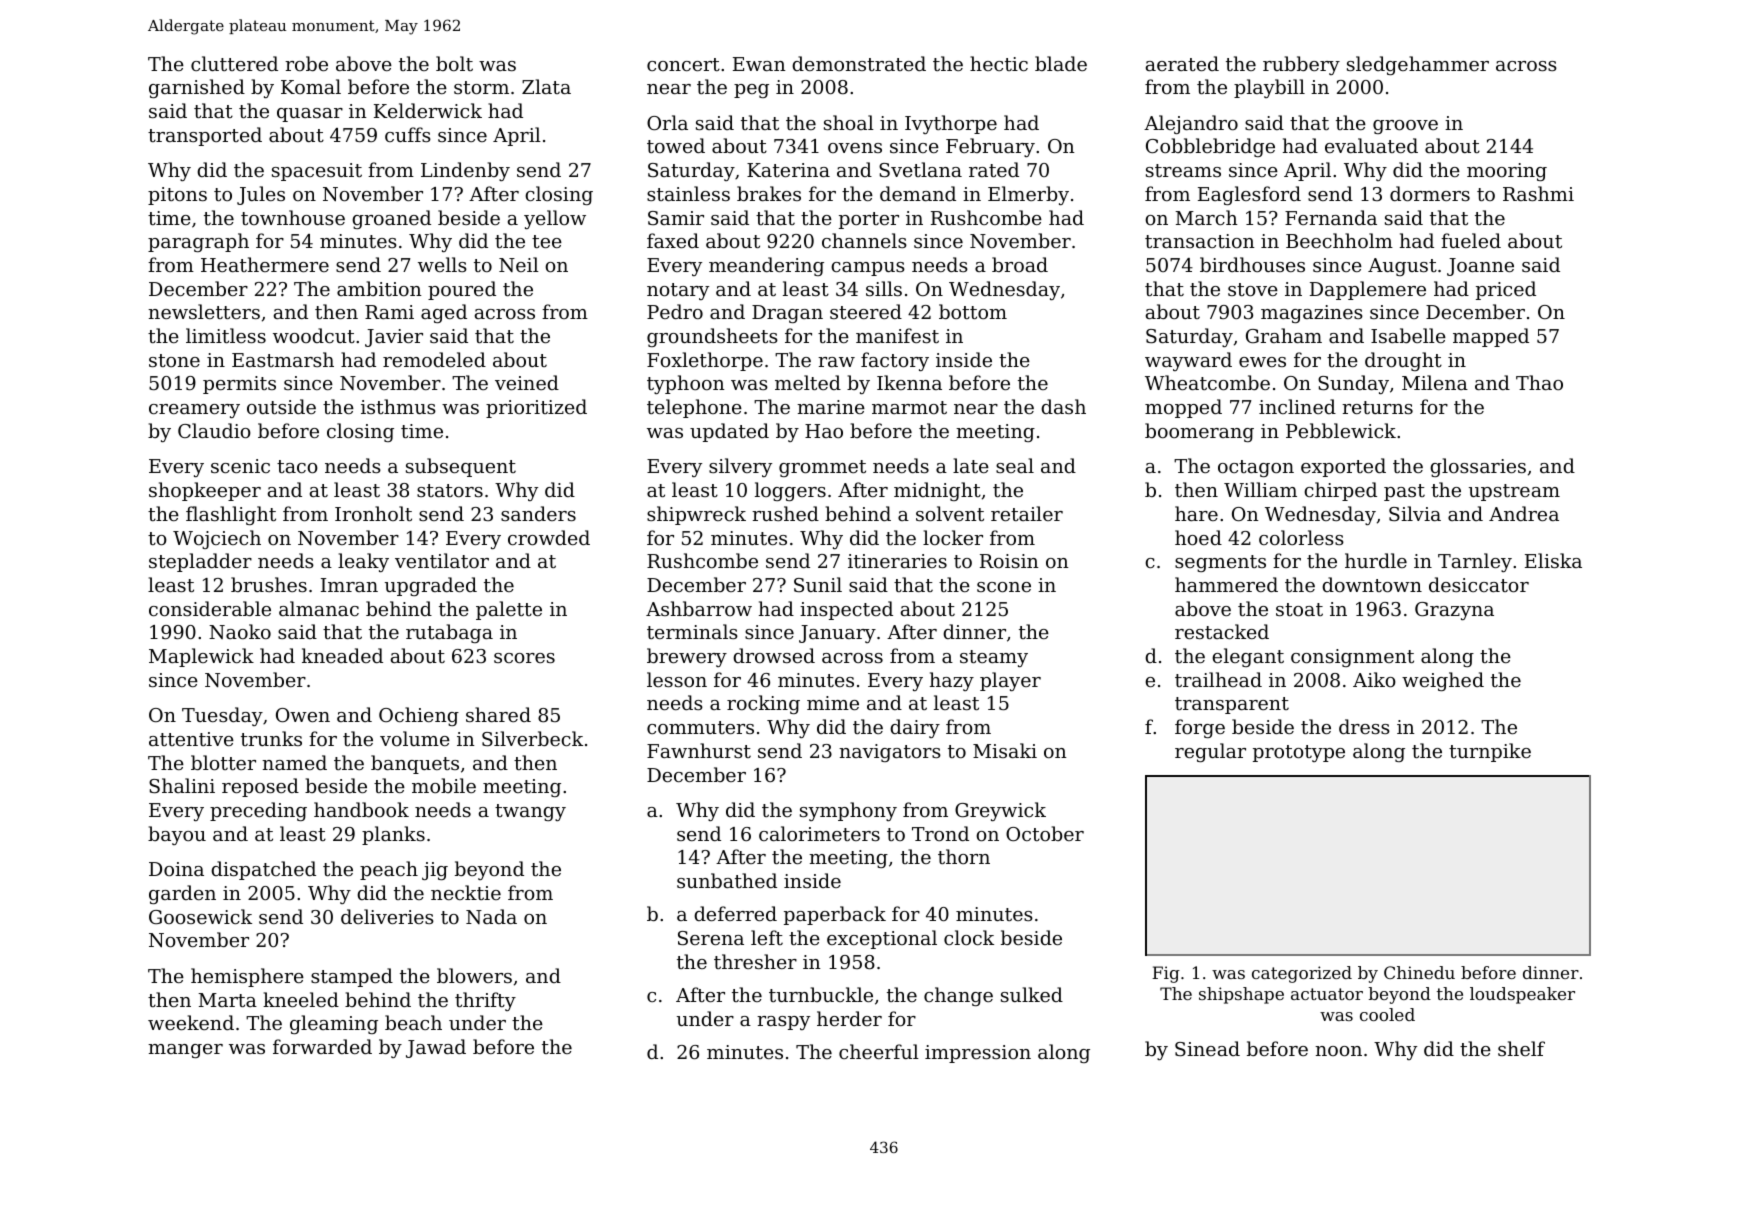  I want to click on turnpike, so click(1490, 752).
